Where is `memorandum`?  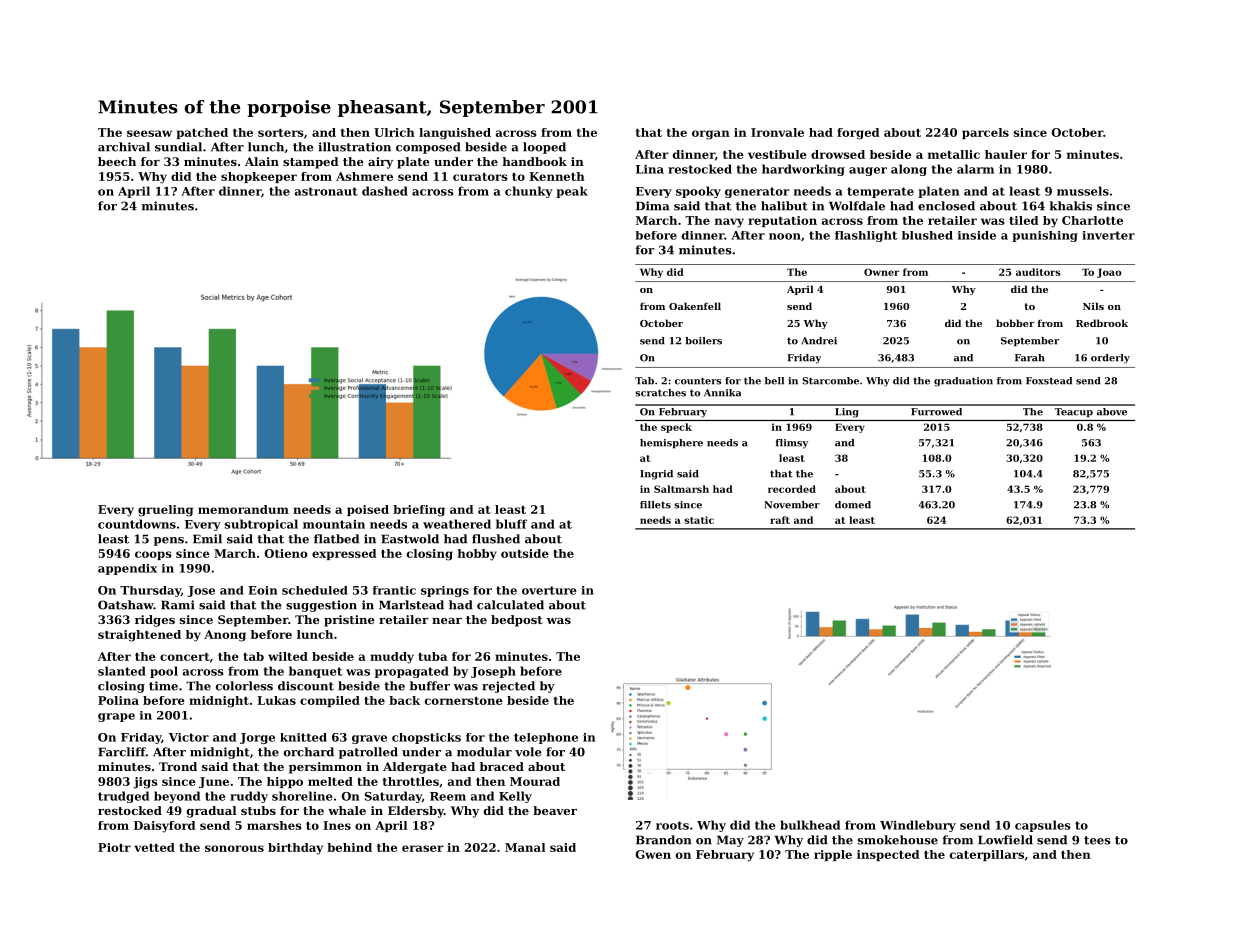
memorandum is located at coordinates (243, 509).
